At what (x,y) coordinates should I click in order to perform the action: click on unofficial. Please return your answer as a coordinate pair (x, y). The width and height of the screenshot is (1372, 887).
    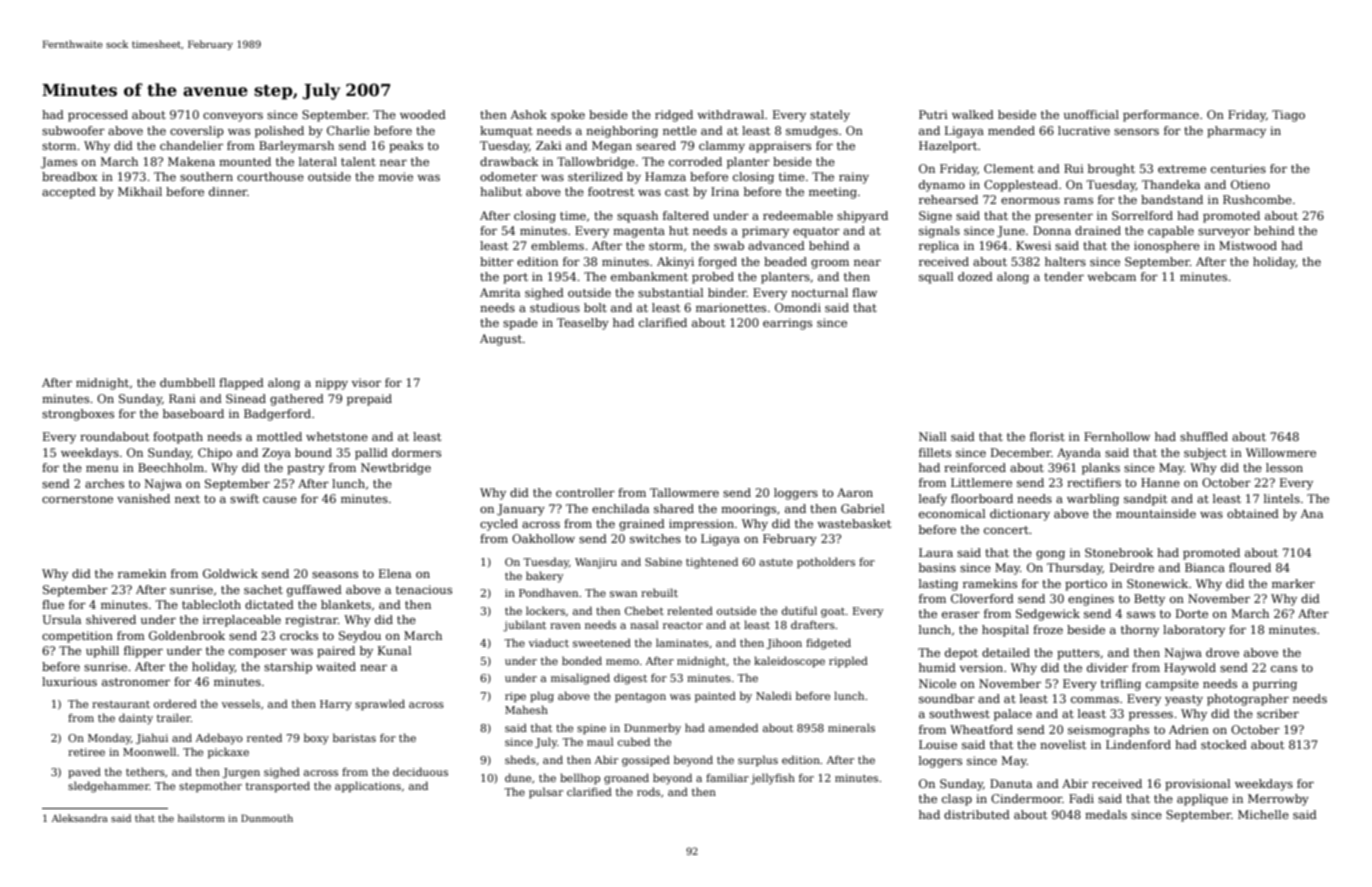
    Looking at the image, I should click on (1091, 114).
